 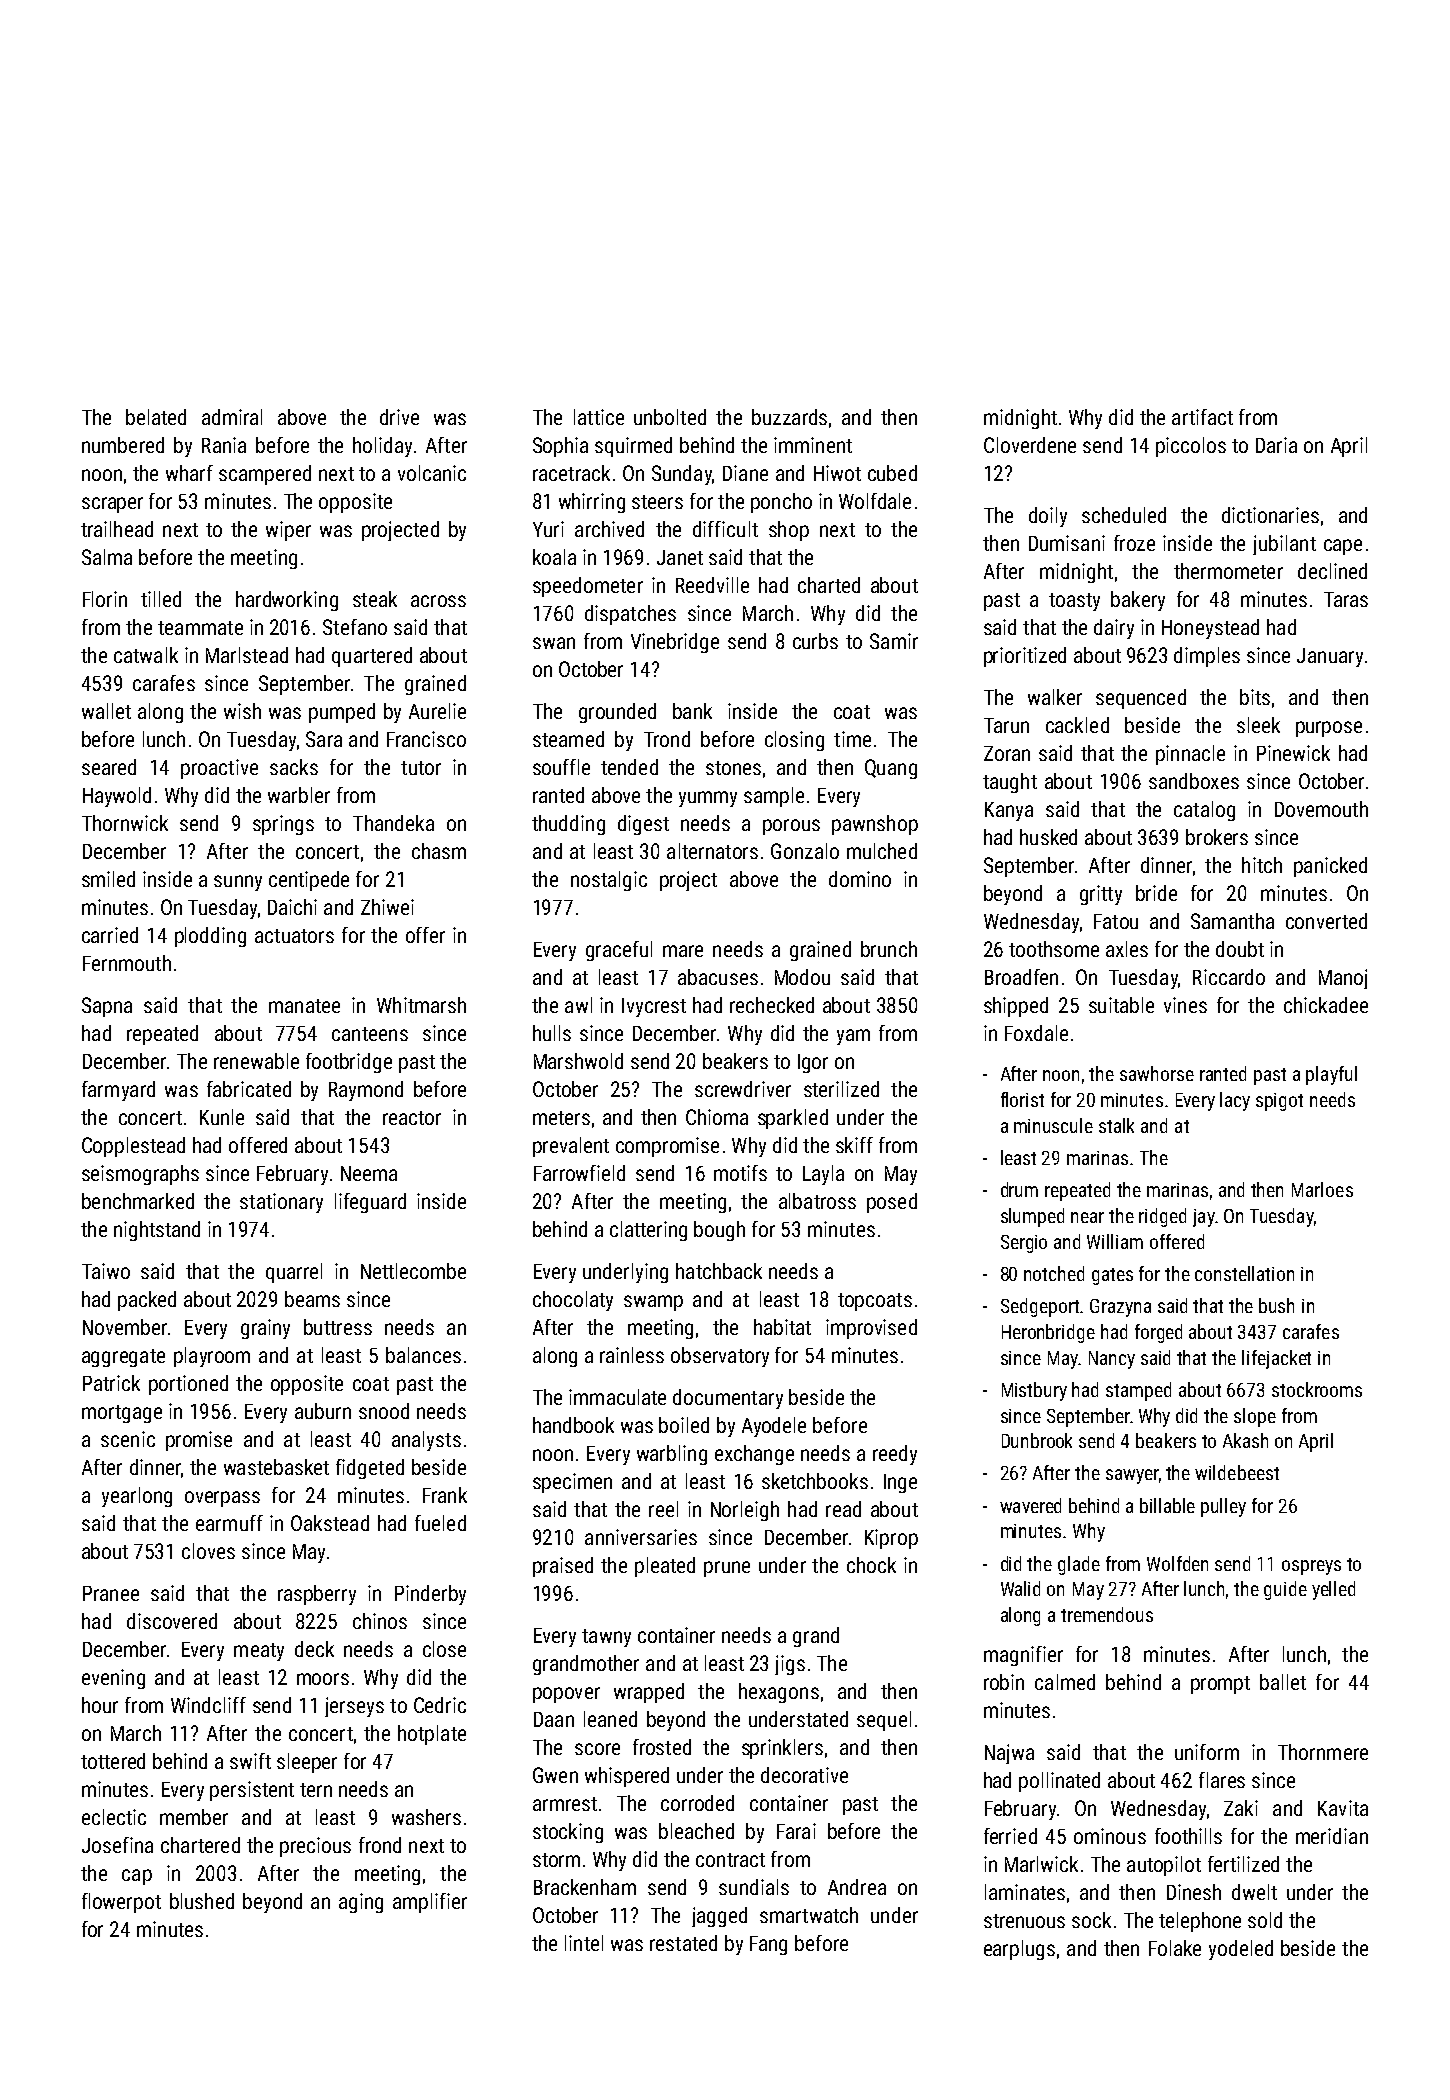 What do you see at coordinates (683, 1943) in the screenshot?
I see `restated` at bounding box center [683, 1943].
